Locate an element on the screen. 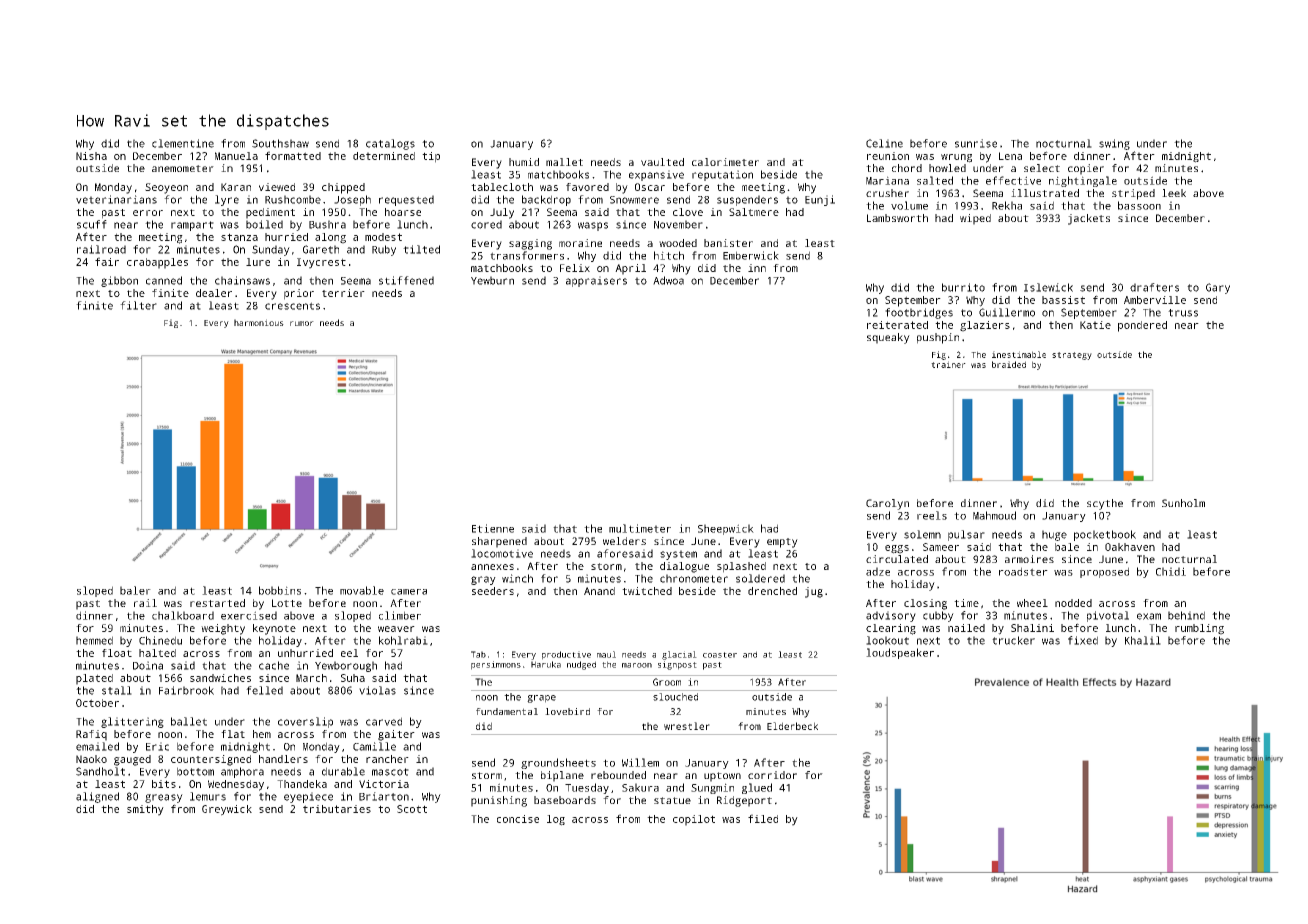 This screenshot has height=924, width=1308. Amberville is located at coordinates (1155, 300).
